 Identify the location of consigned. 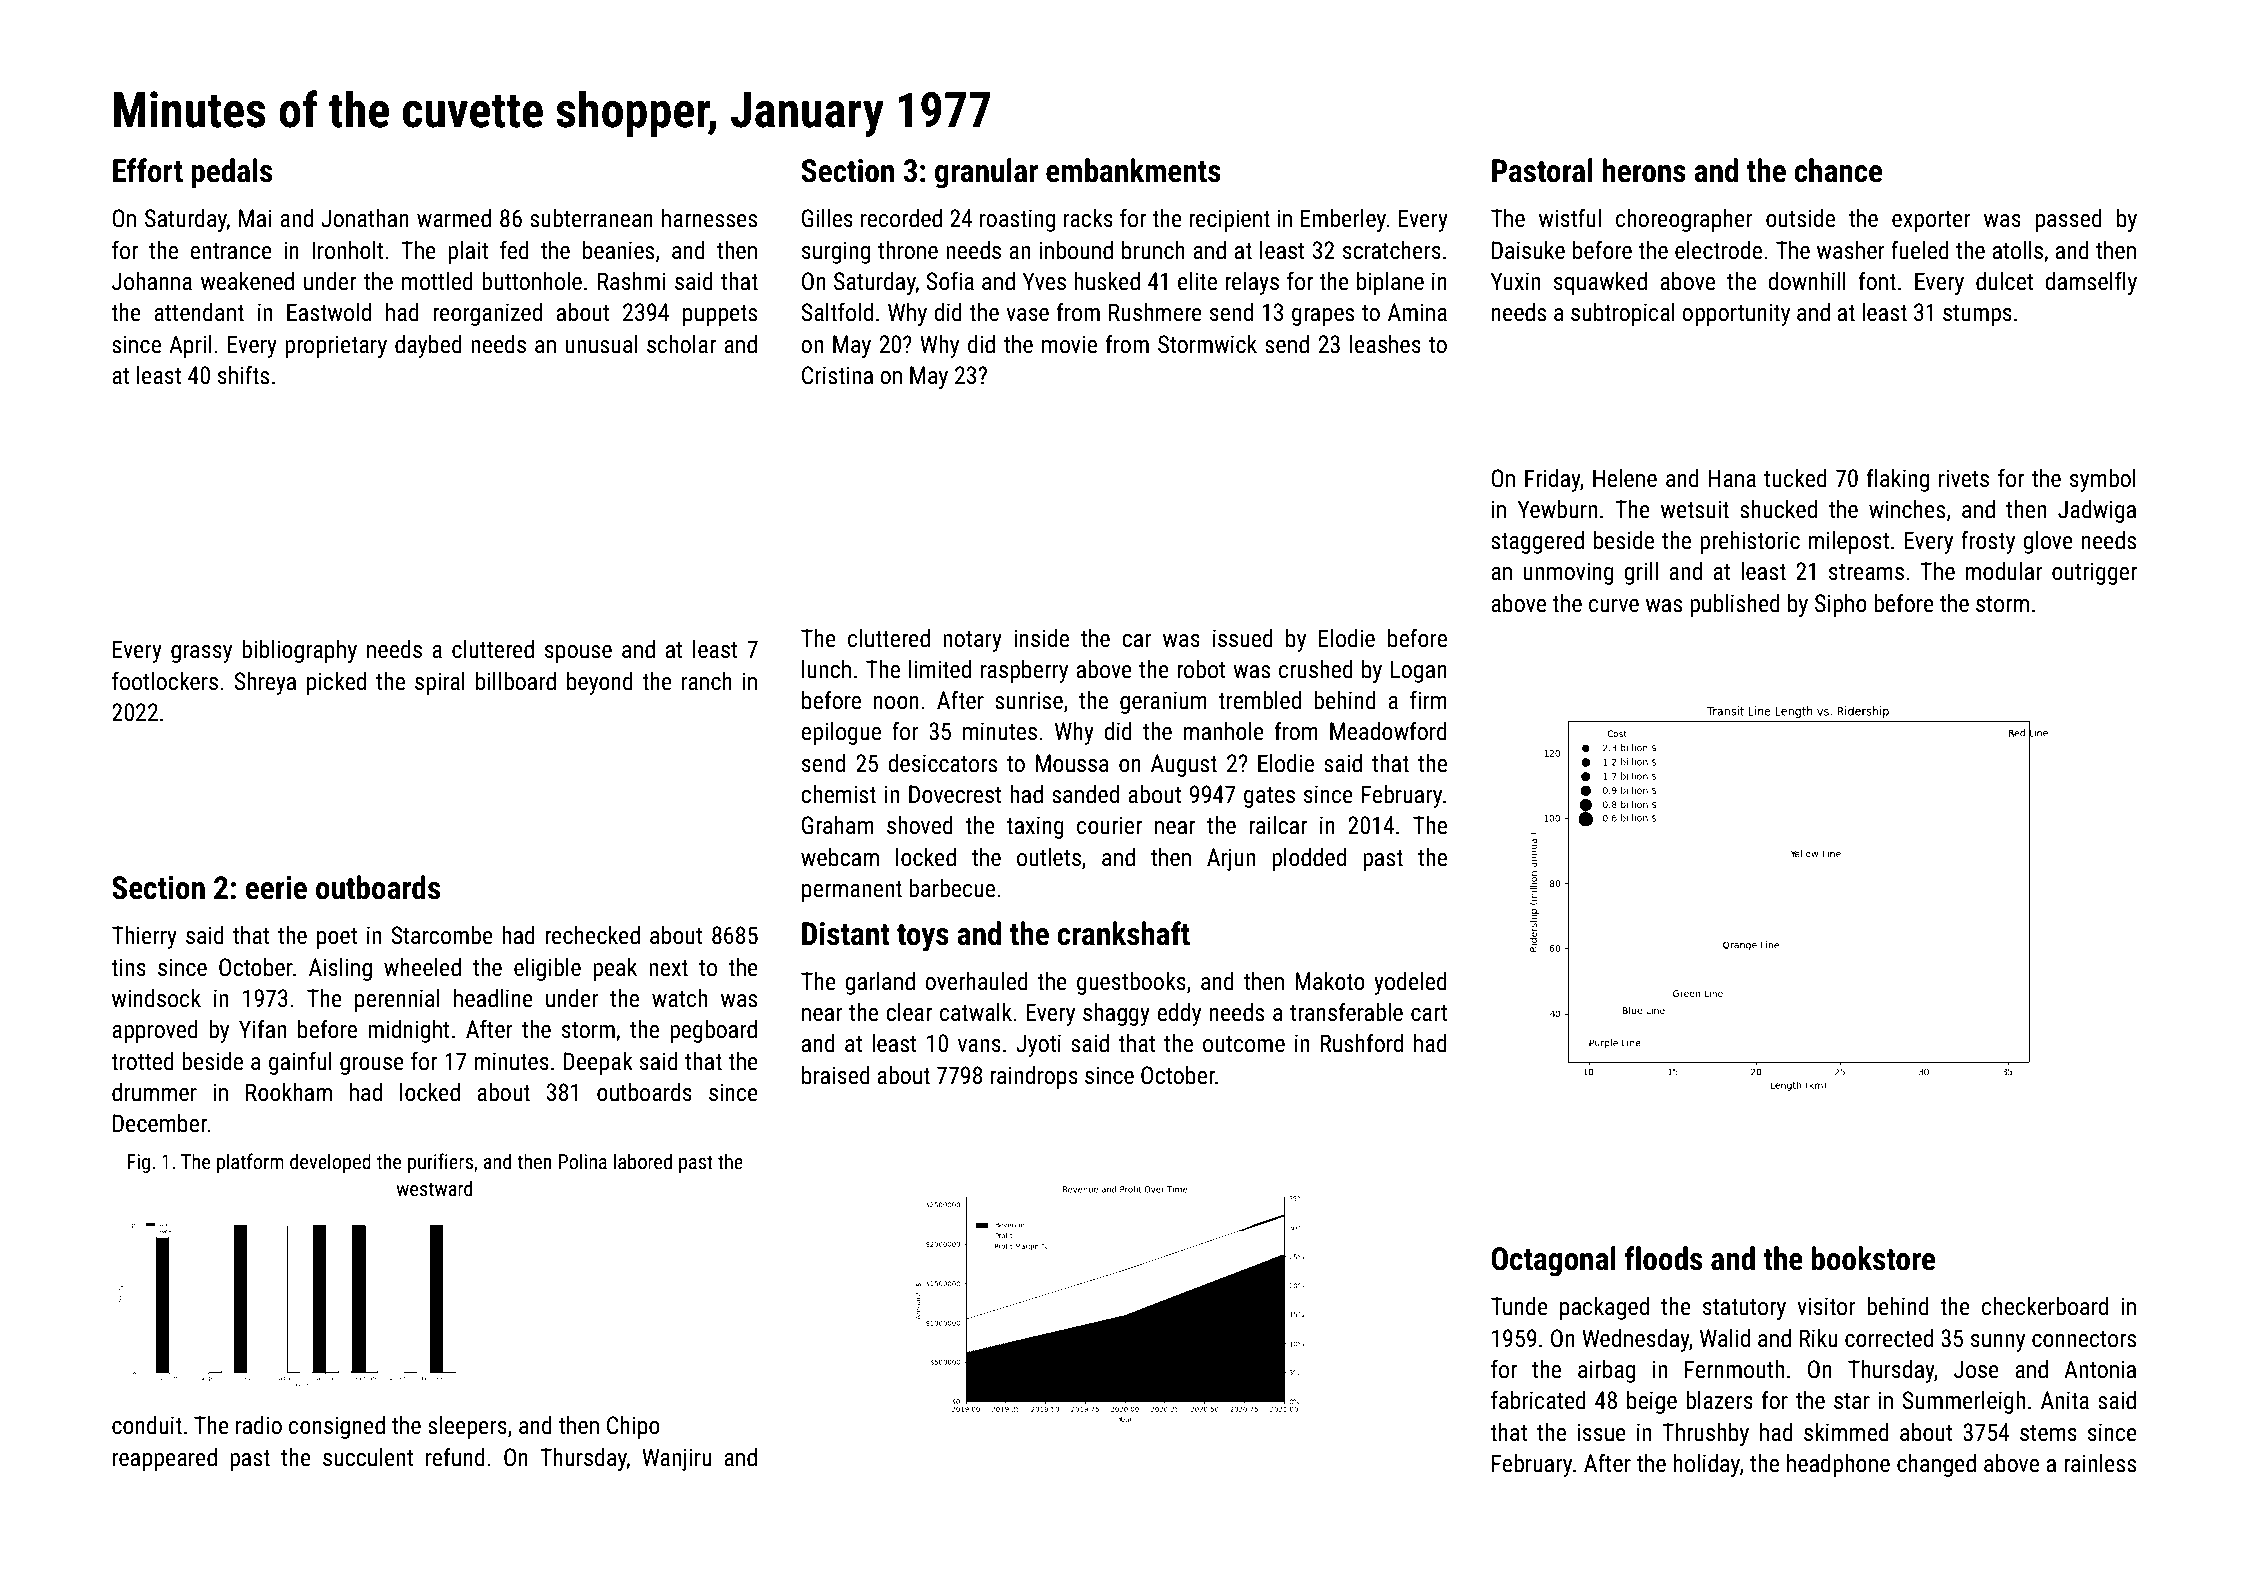
(337, 1427).
